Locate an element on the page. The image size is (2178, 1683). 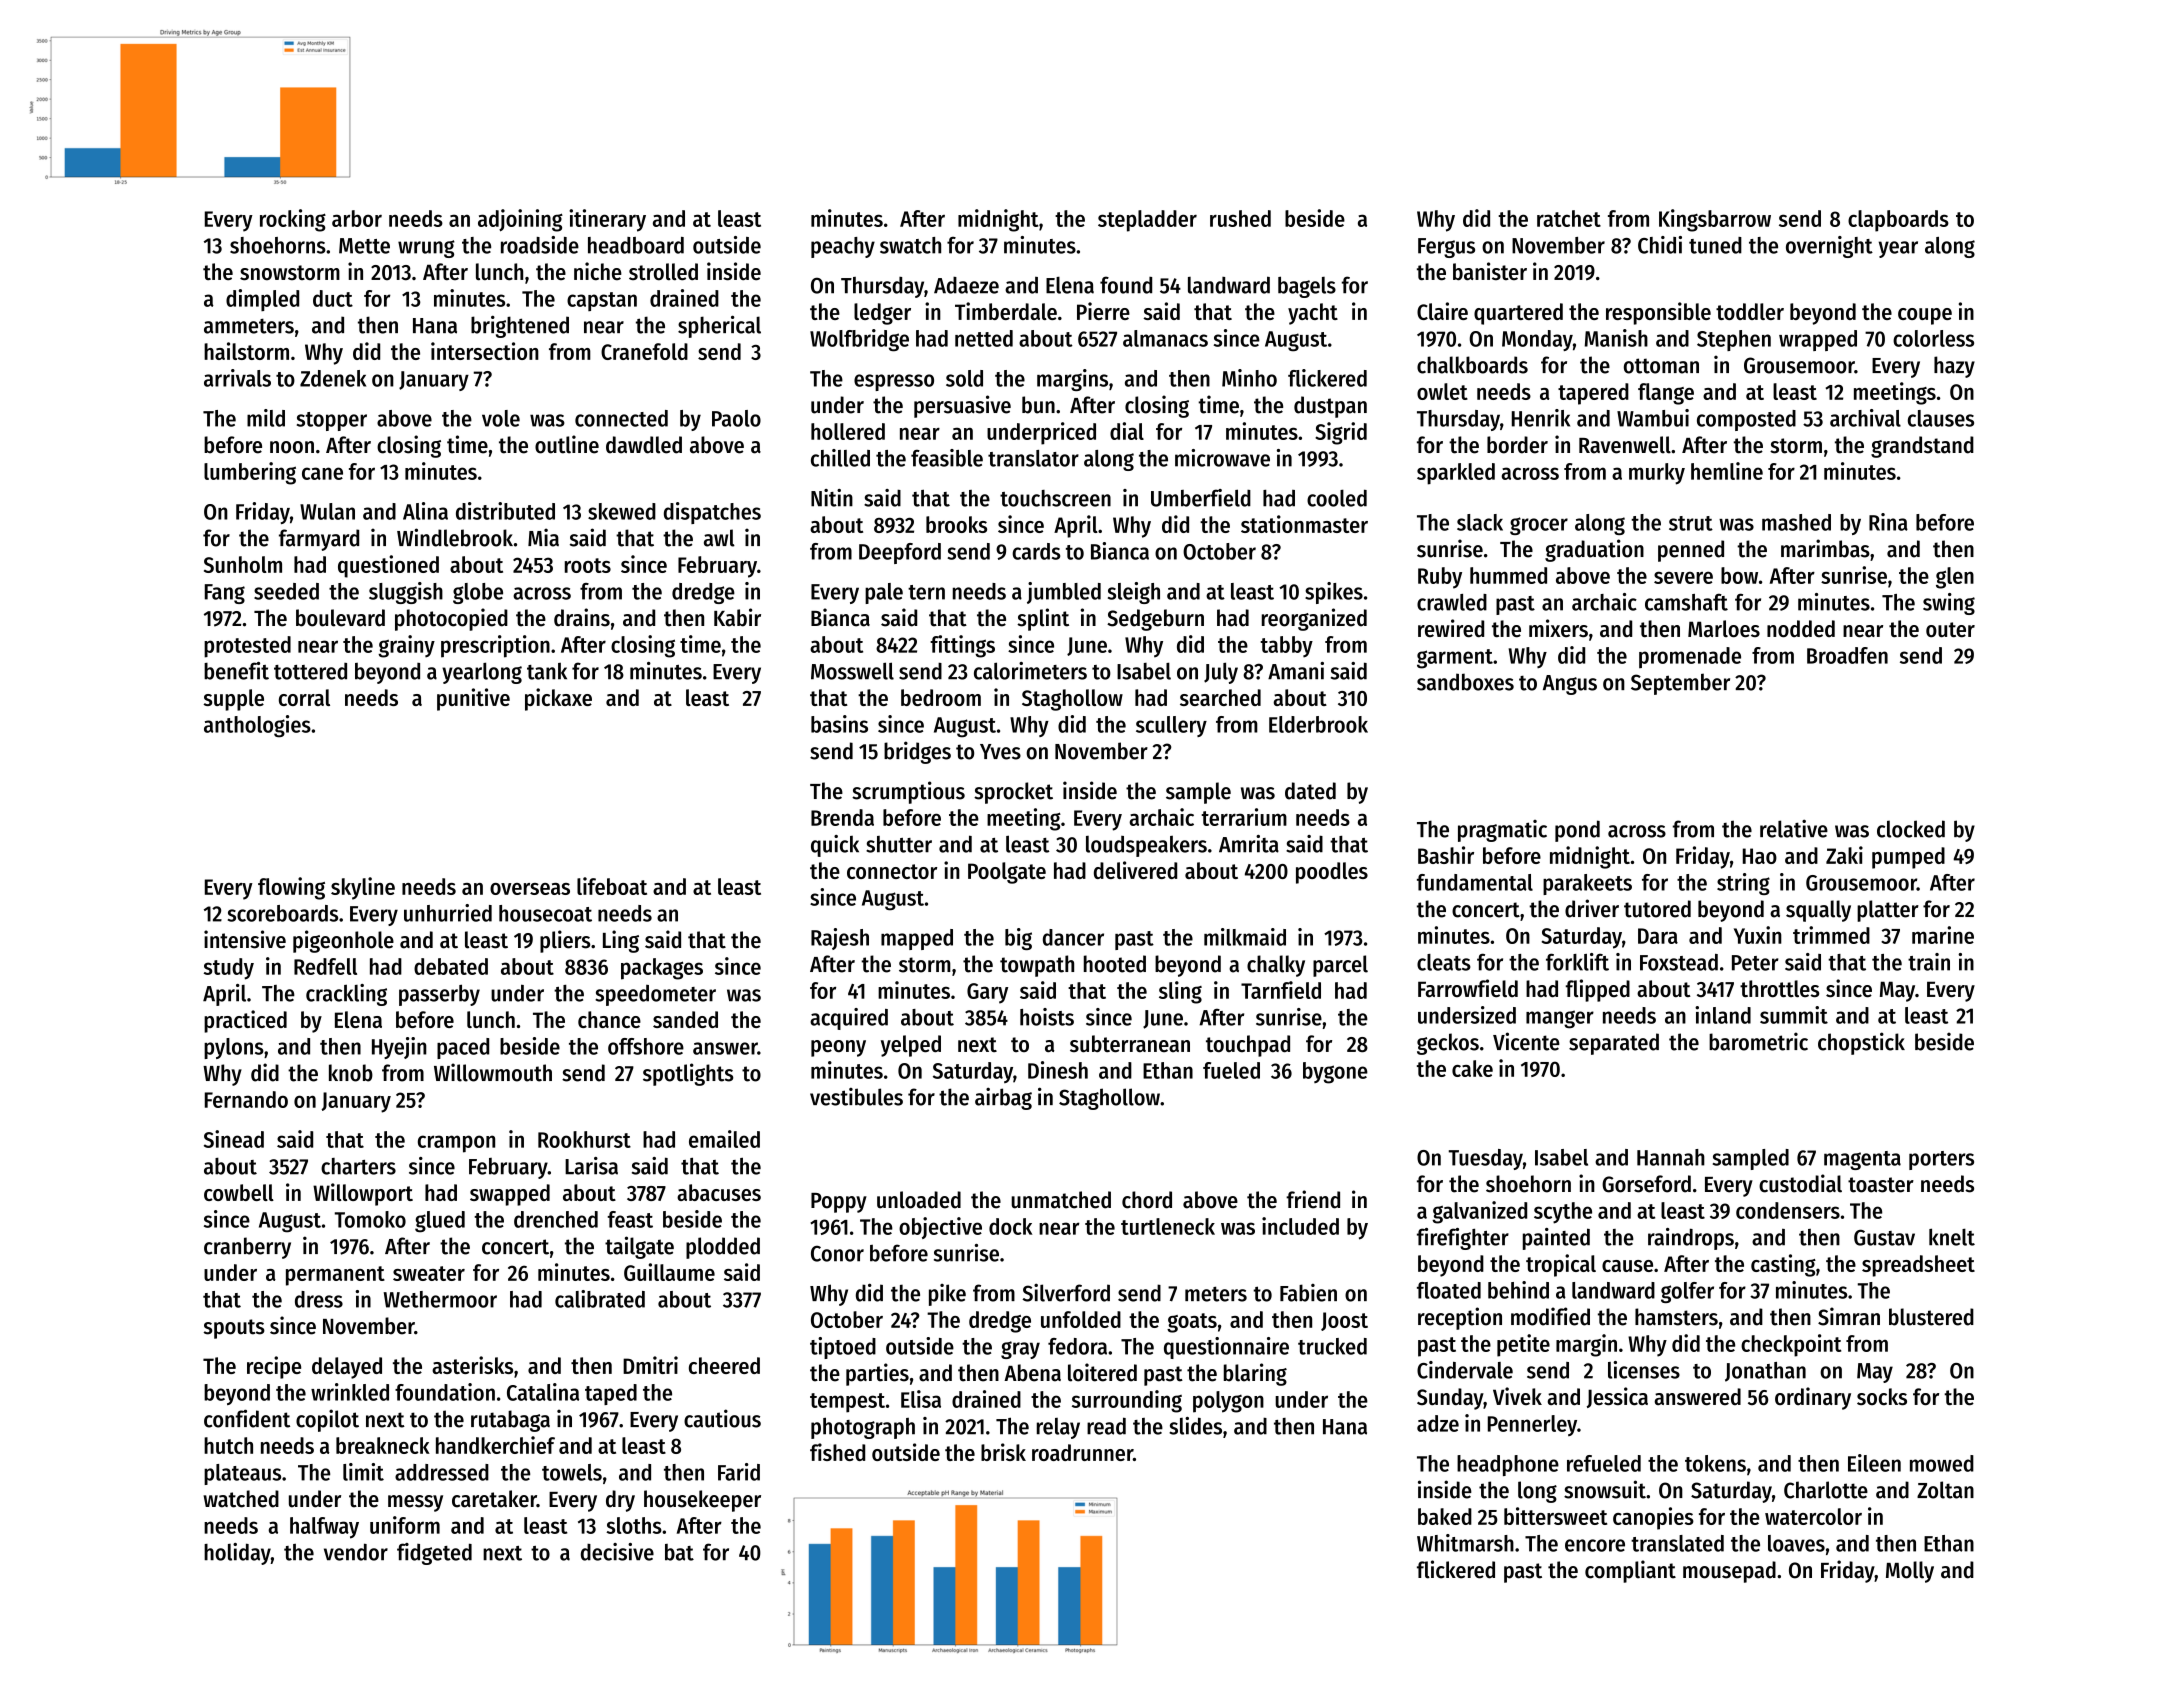
decisive is located at coordinates (617, 1552).
